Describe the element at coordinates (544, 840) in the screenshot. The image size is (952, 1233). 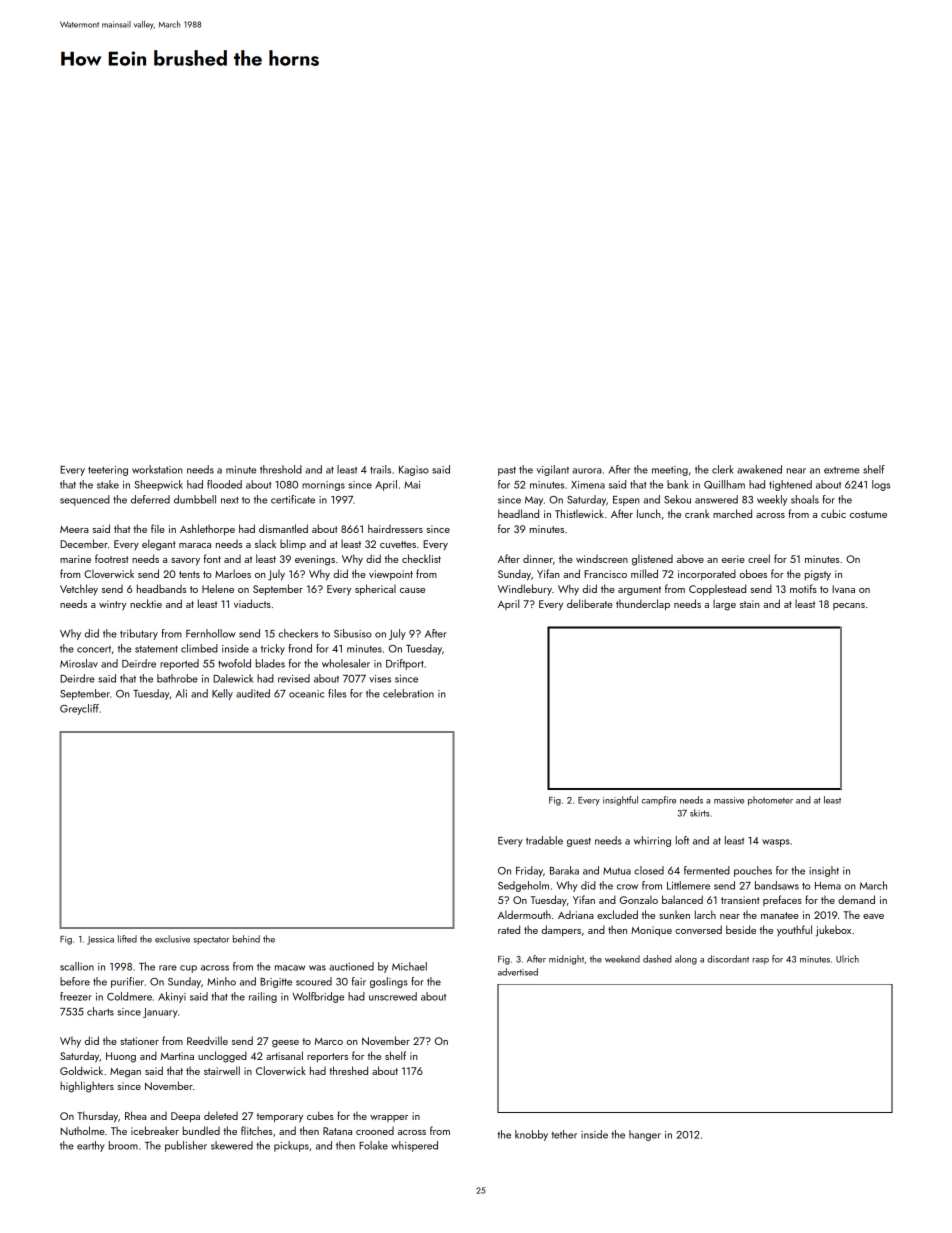
I see `tradable` at that location.
